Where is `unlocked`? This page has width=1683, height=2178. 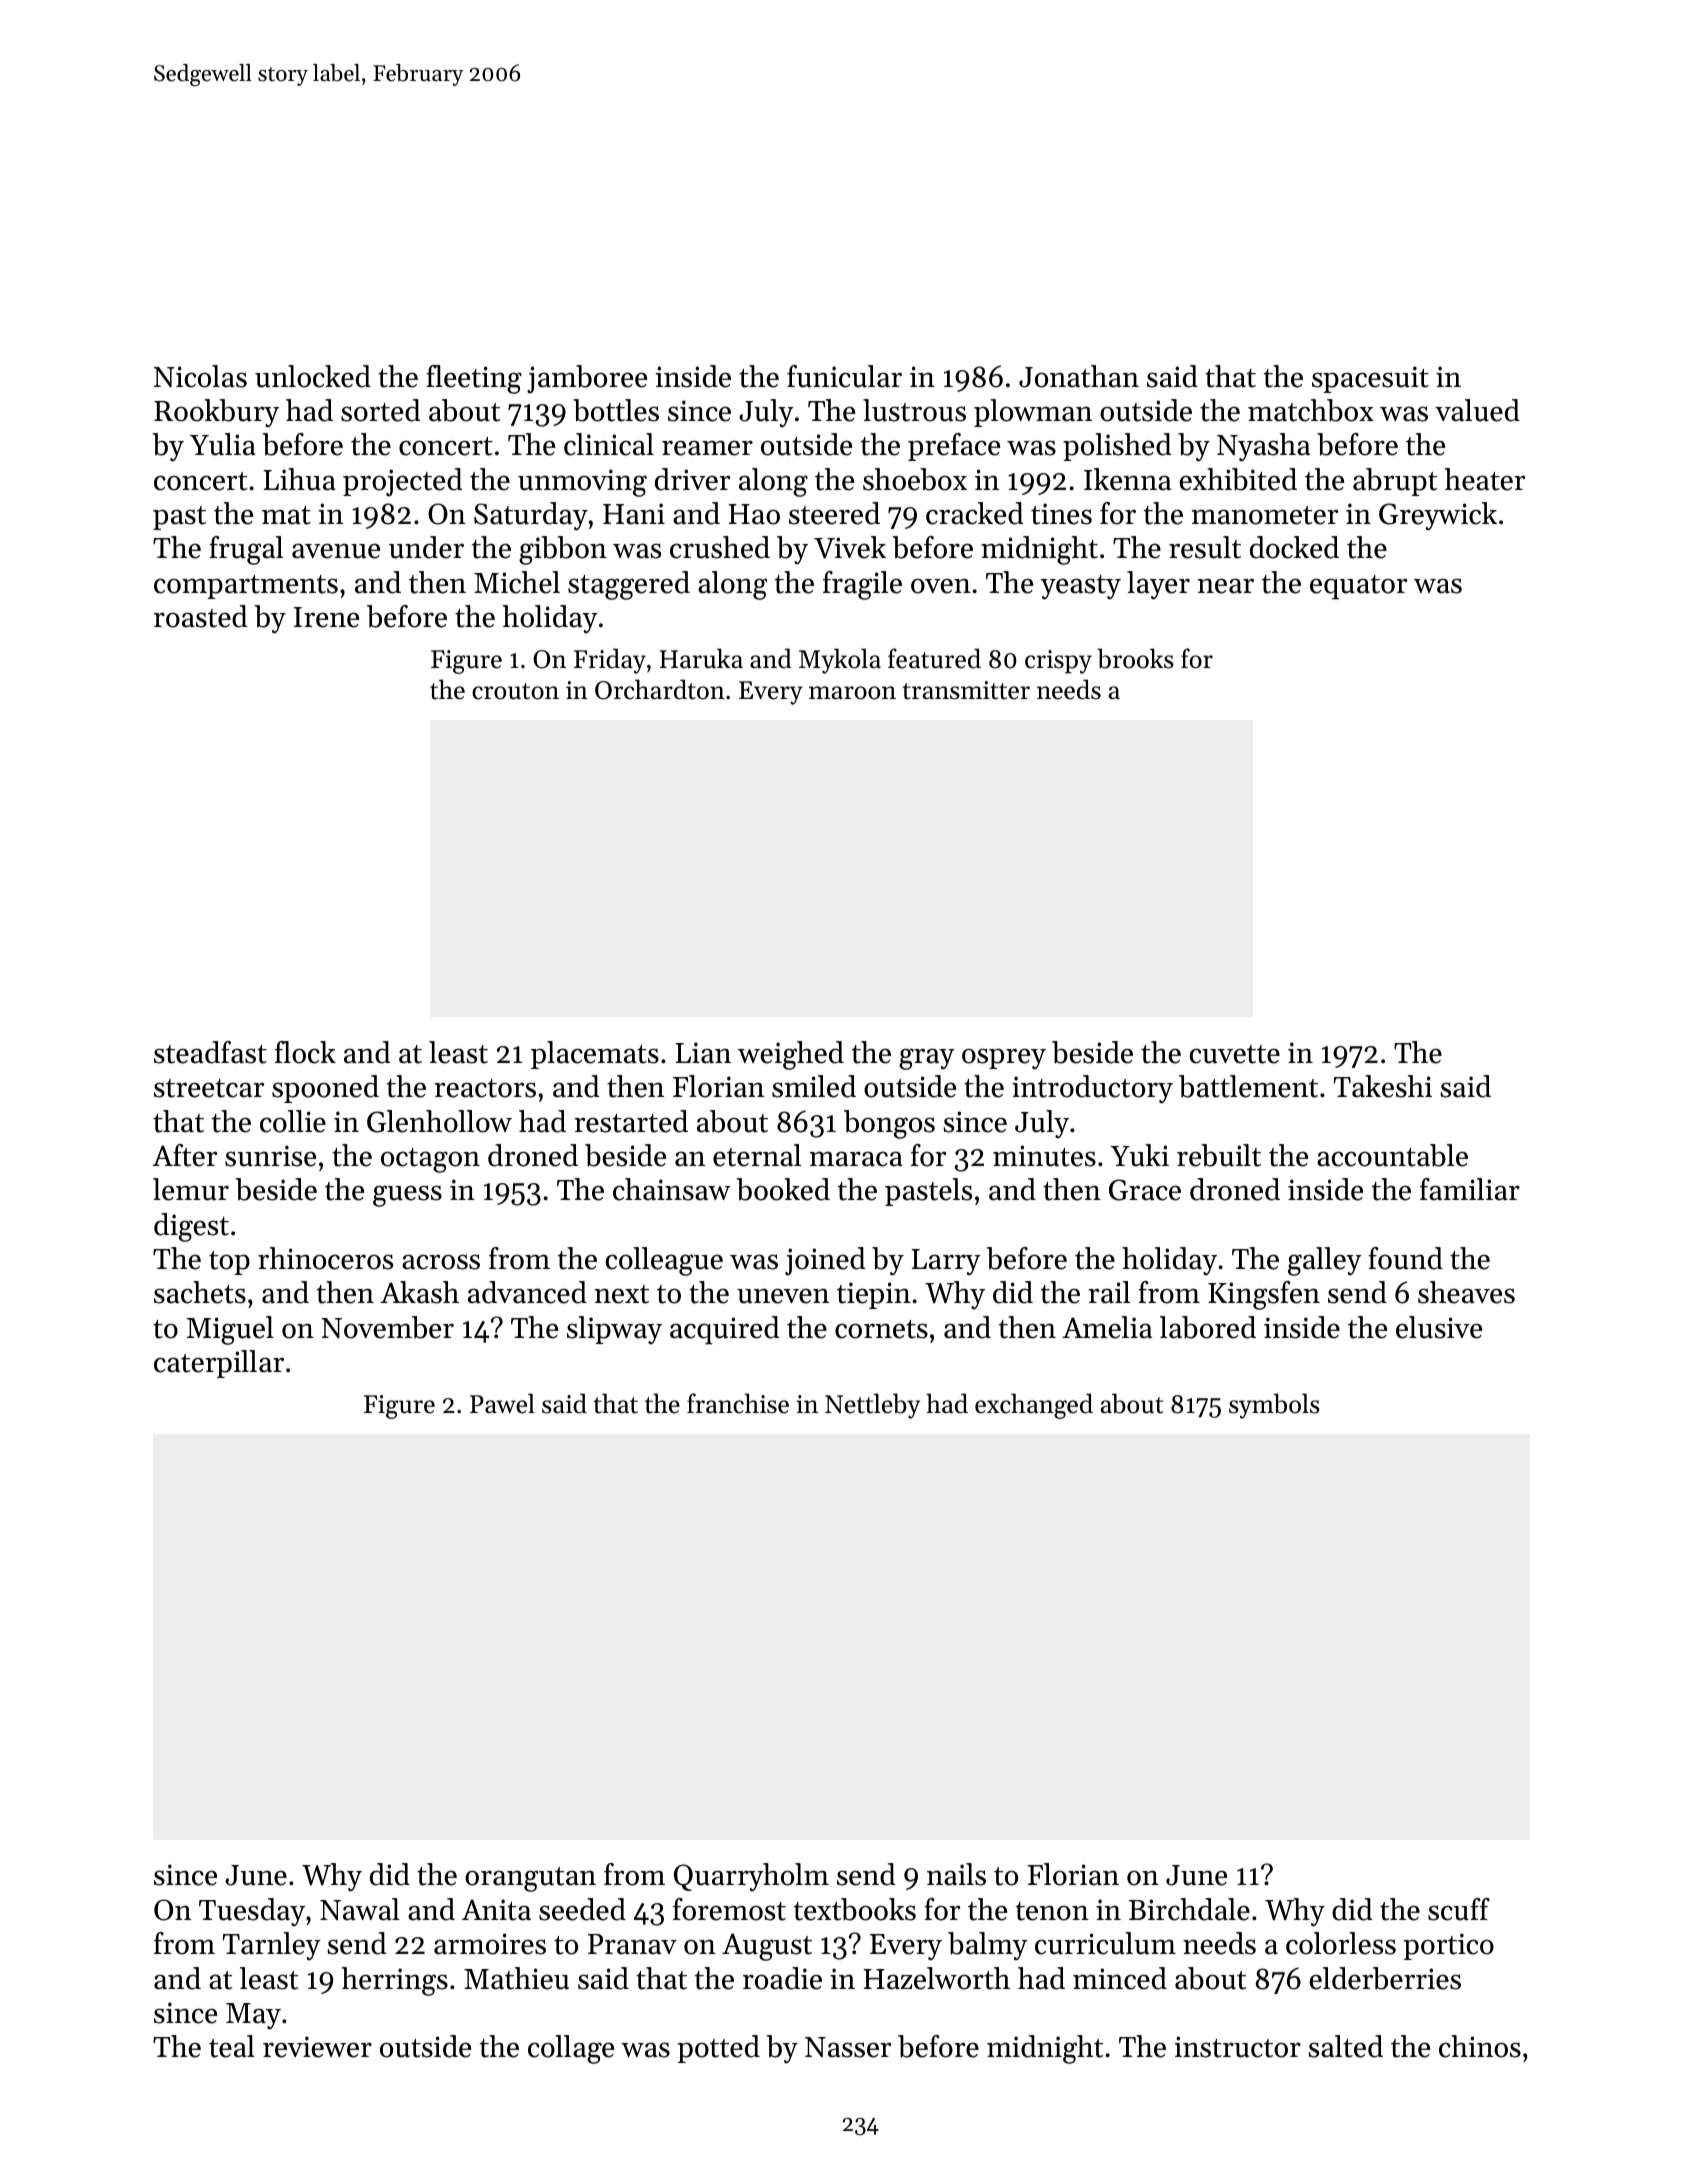 unlocked is located at coordinates (313, 376).
